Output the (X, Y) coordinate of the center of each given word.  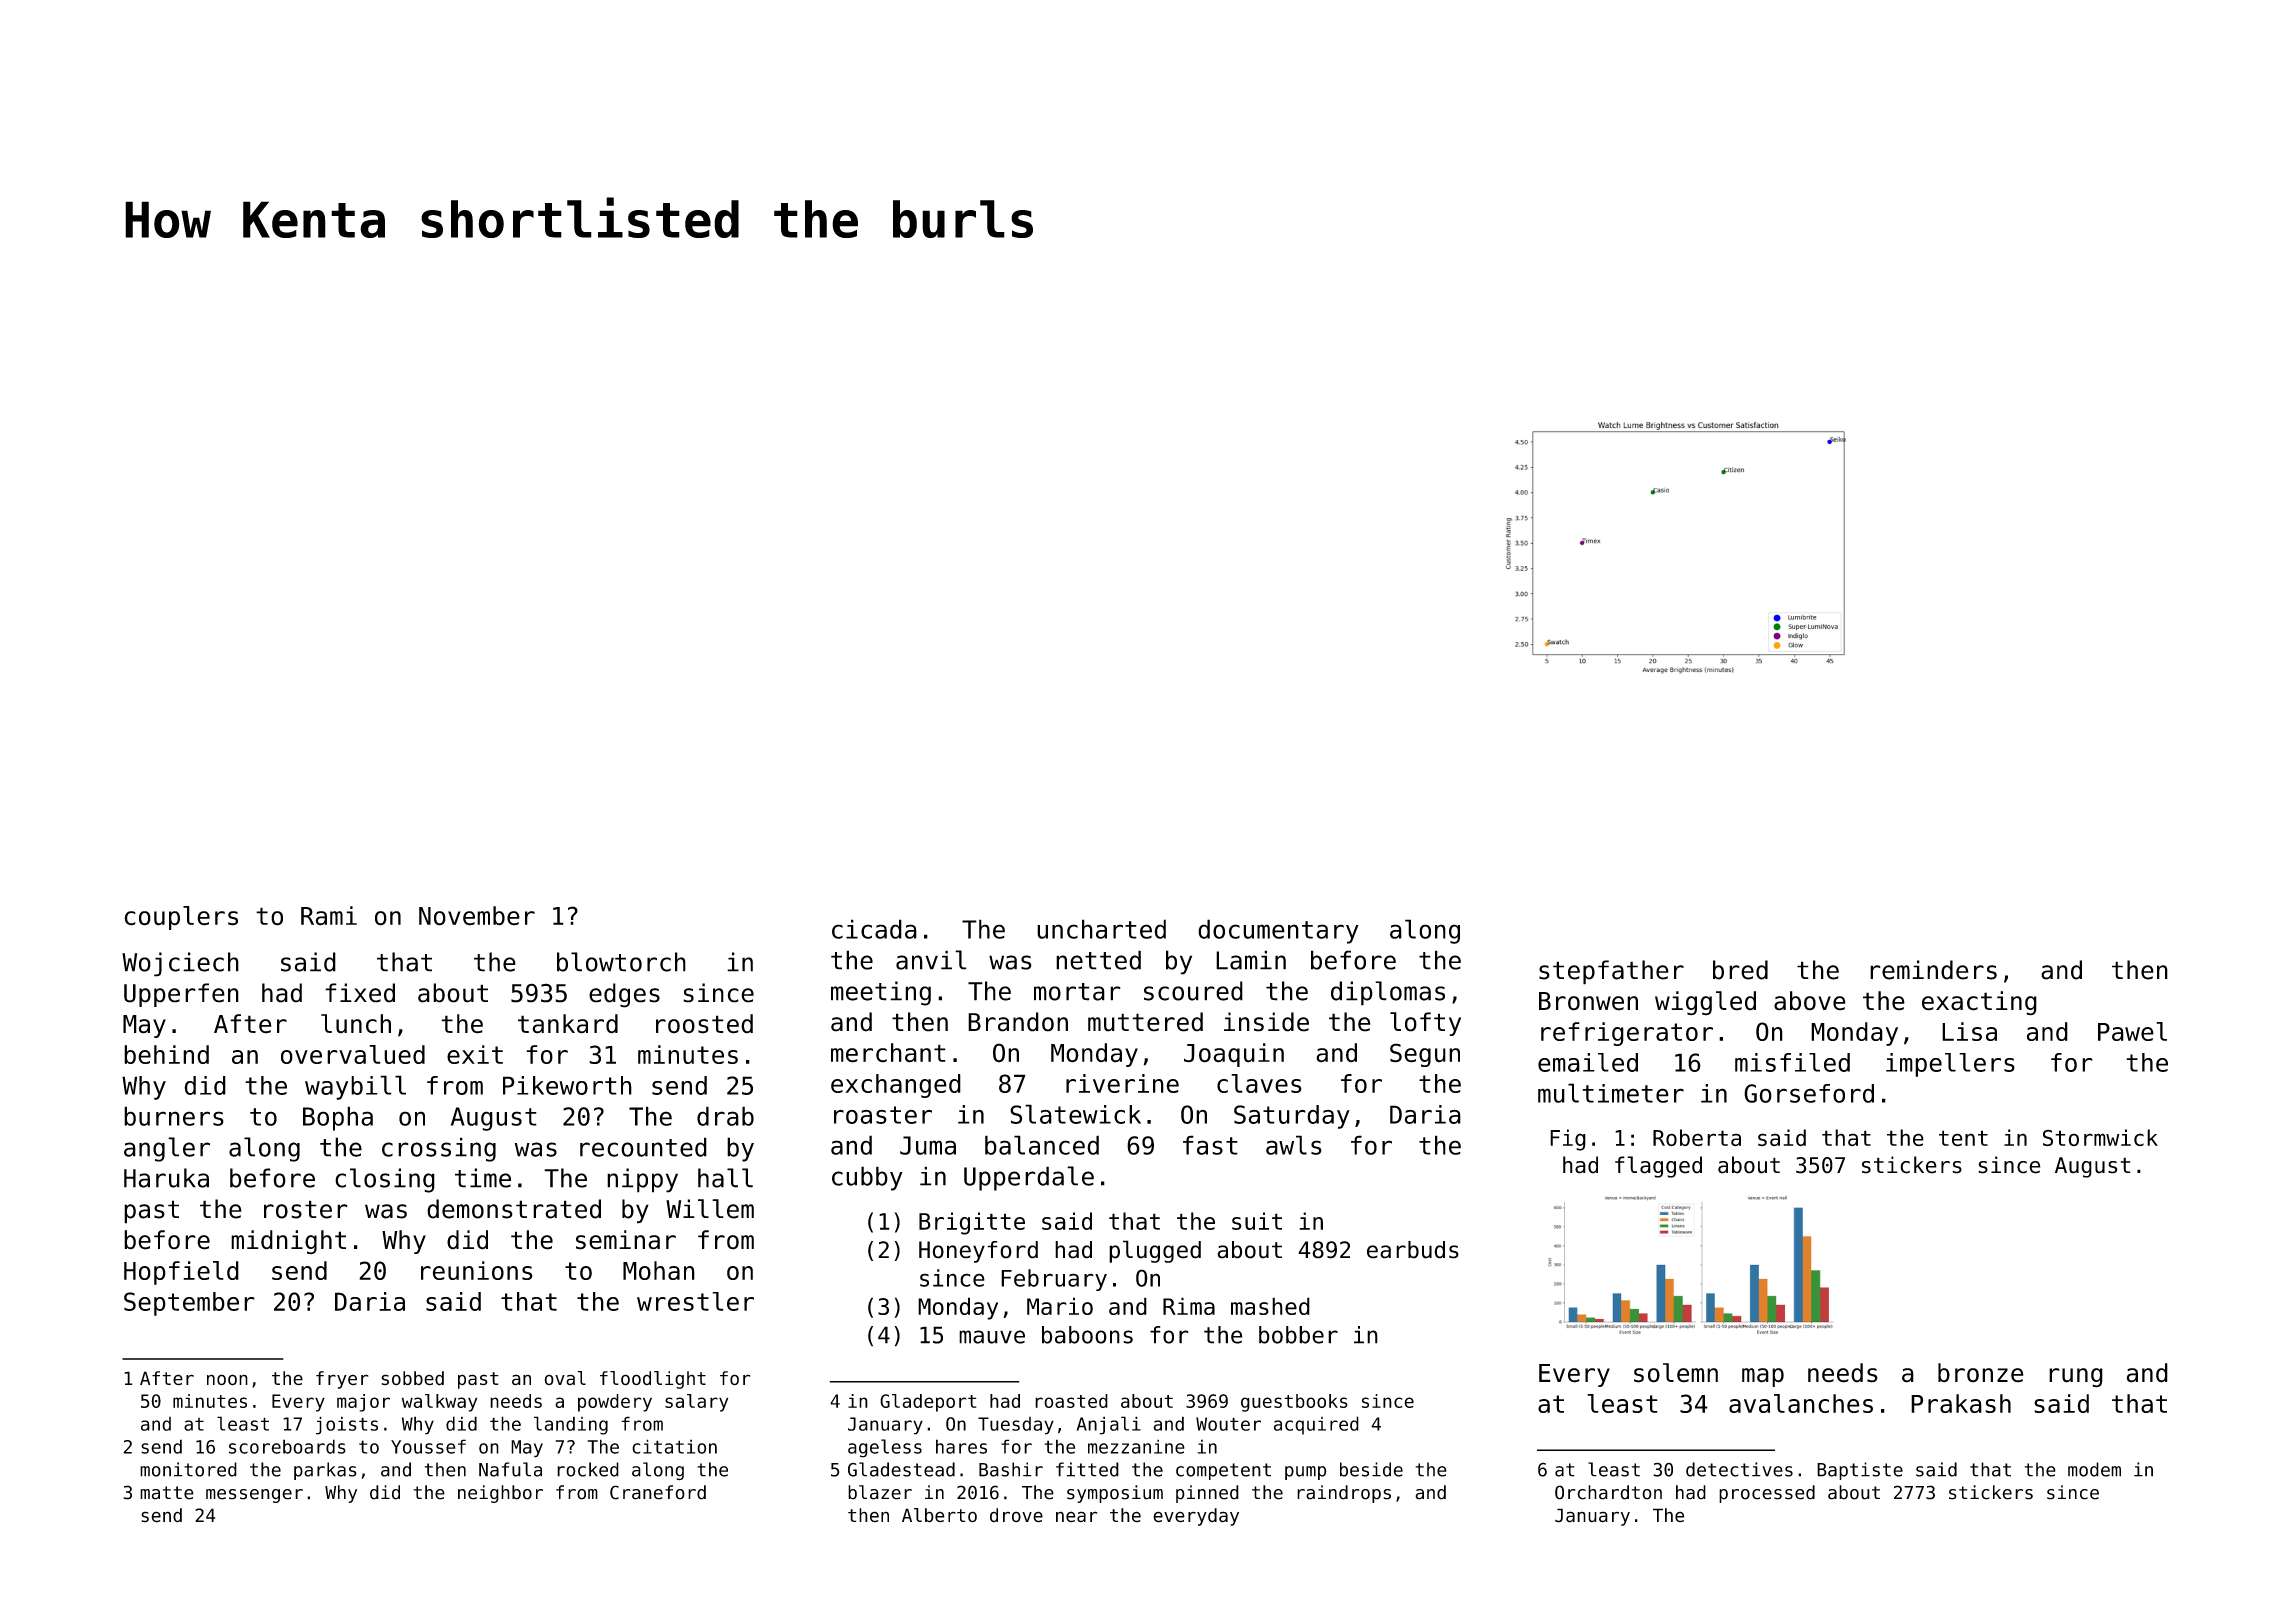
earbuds (1413, 1250)
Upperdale (1029, 1178)
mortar (1077, 992)
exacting (1979, 1003)
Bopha (338, 1118)
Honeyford (978, 1252)
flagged (1658, 1167)
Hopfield (181, 1273)
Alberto (939, 1515)
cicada (874, 929)
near (1077, 1517)
